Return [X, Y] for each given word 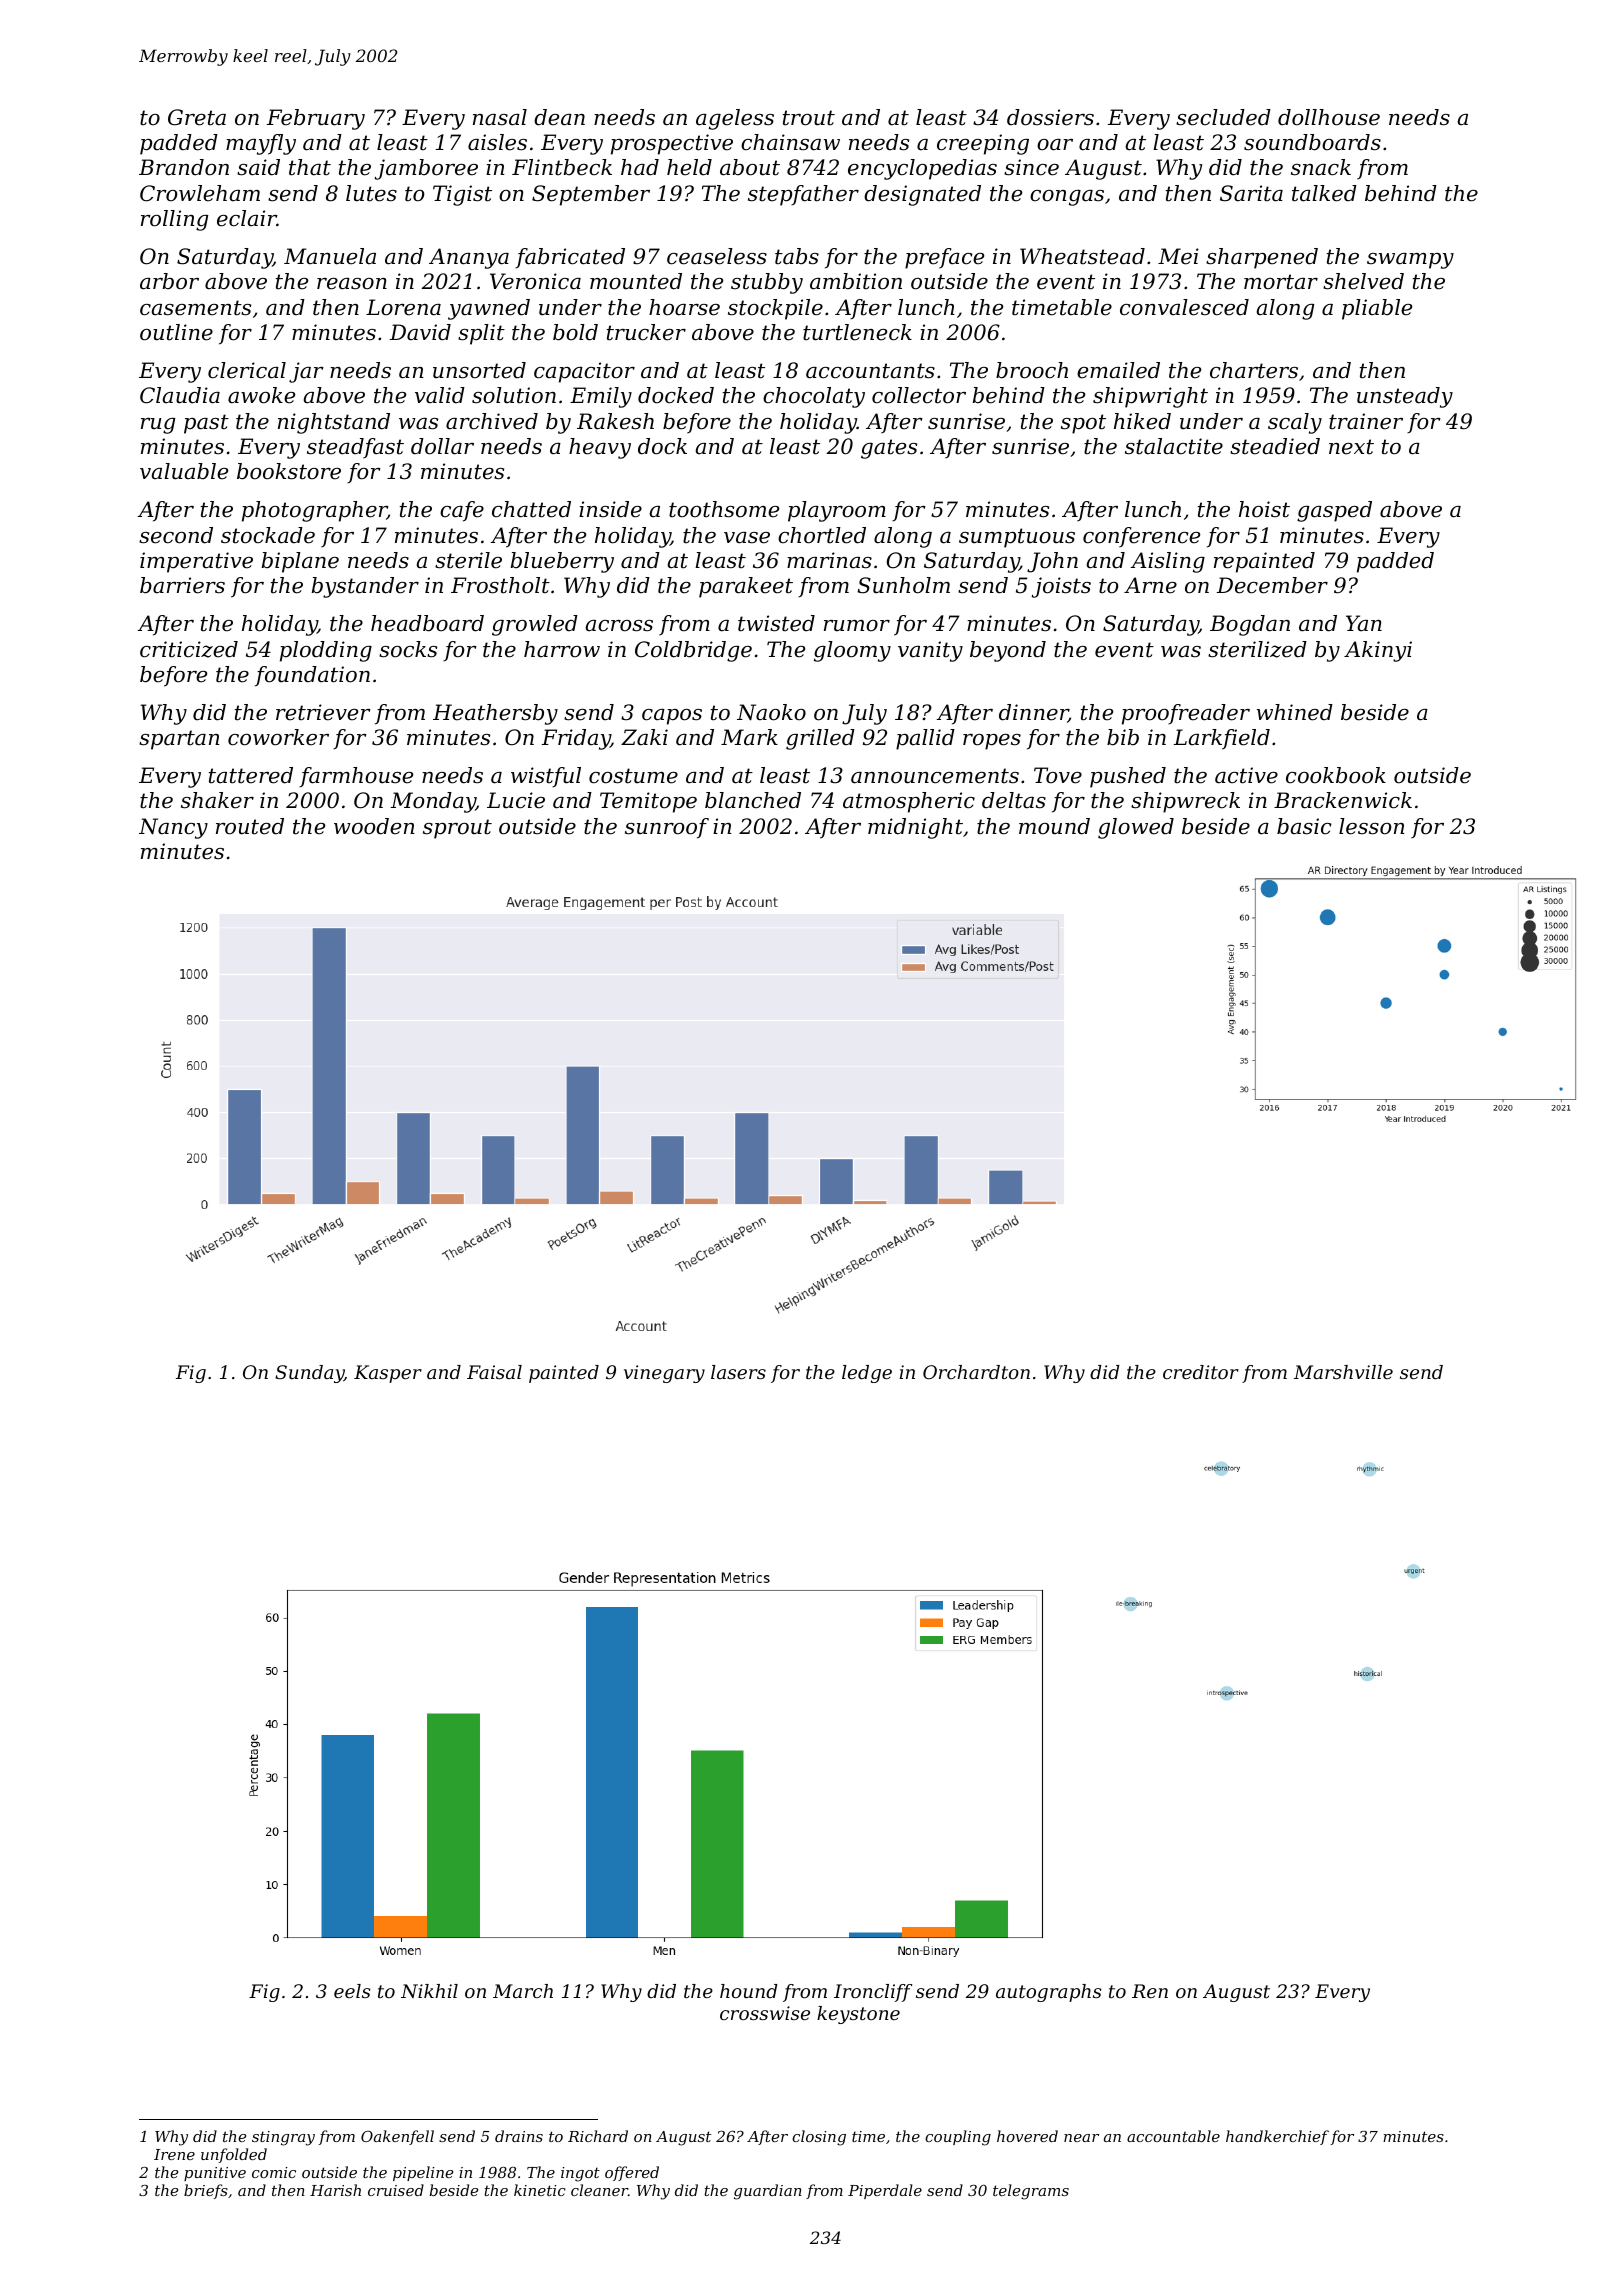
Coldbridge [693, 651]
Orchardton [976, 1372]
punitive [215, 2174]
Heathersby [495, 714]
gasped [1334, 511]
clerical [247, 370]
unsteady [1405, 397]
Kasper [388, 1374]
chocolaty [814, 397]
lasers [738, 1372]
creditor [1201, 1372]
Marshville [1343, 1372]
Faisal [494, 1372]
